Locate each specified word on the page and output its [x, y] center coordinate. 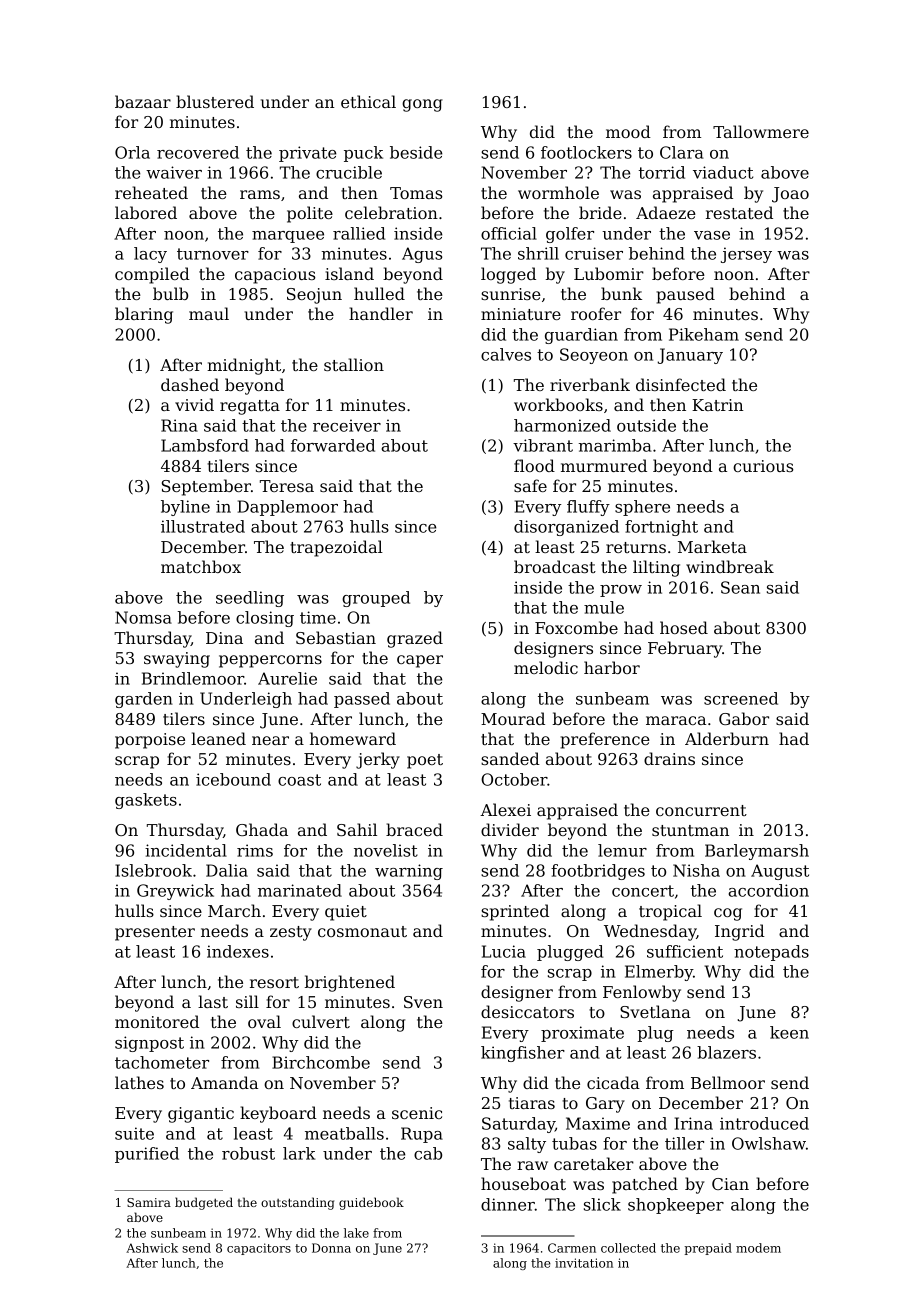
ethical [368, 101]
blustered [215, 101]
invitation [584, 1263]
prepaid [708, 1249]
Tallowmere [761, 131]
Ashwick [152, 1248]
